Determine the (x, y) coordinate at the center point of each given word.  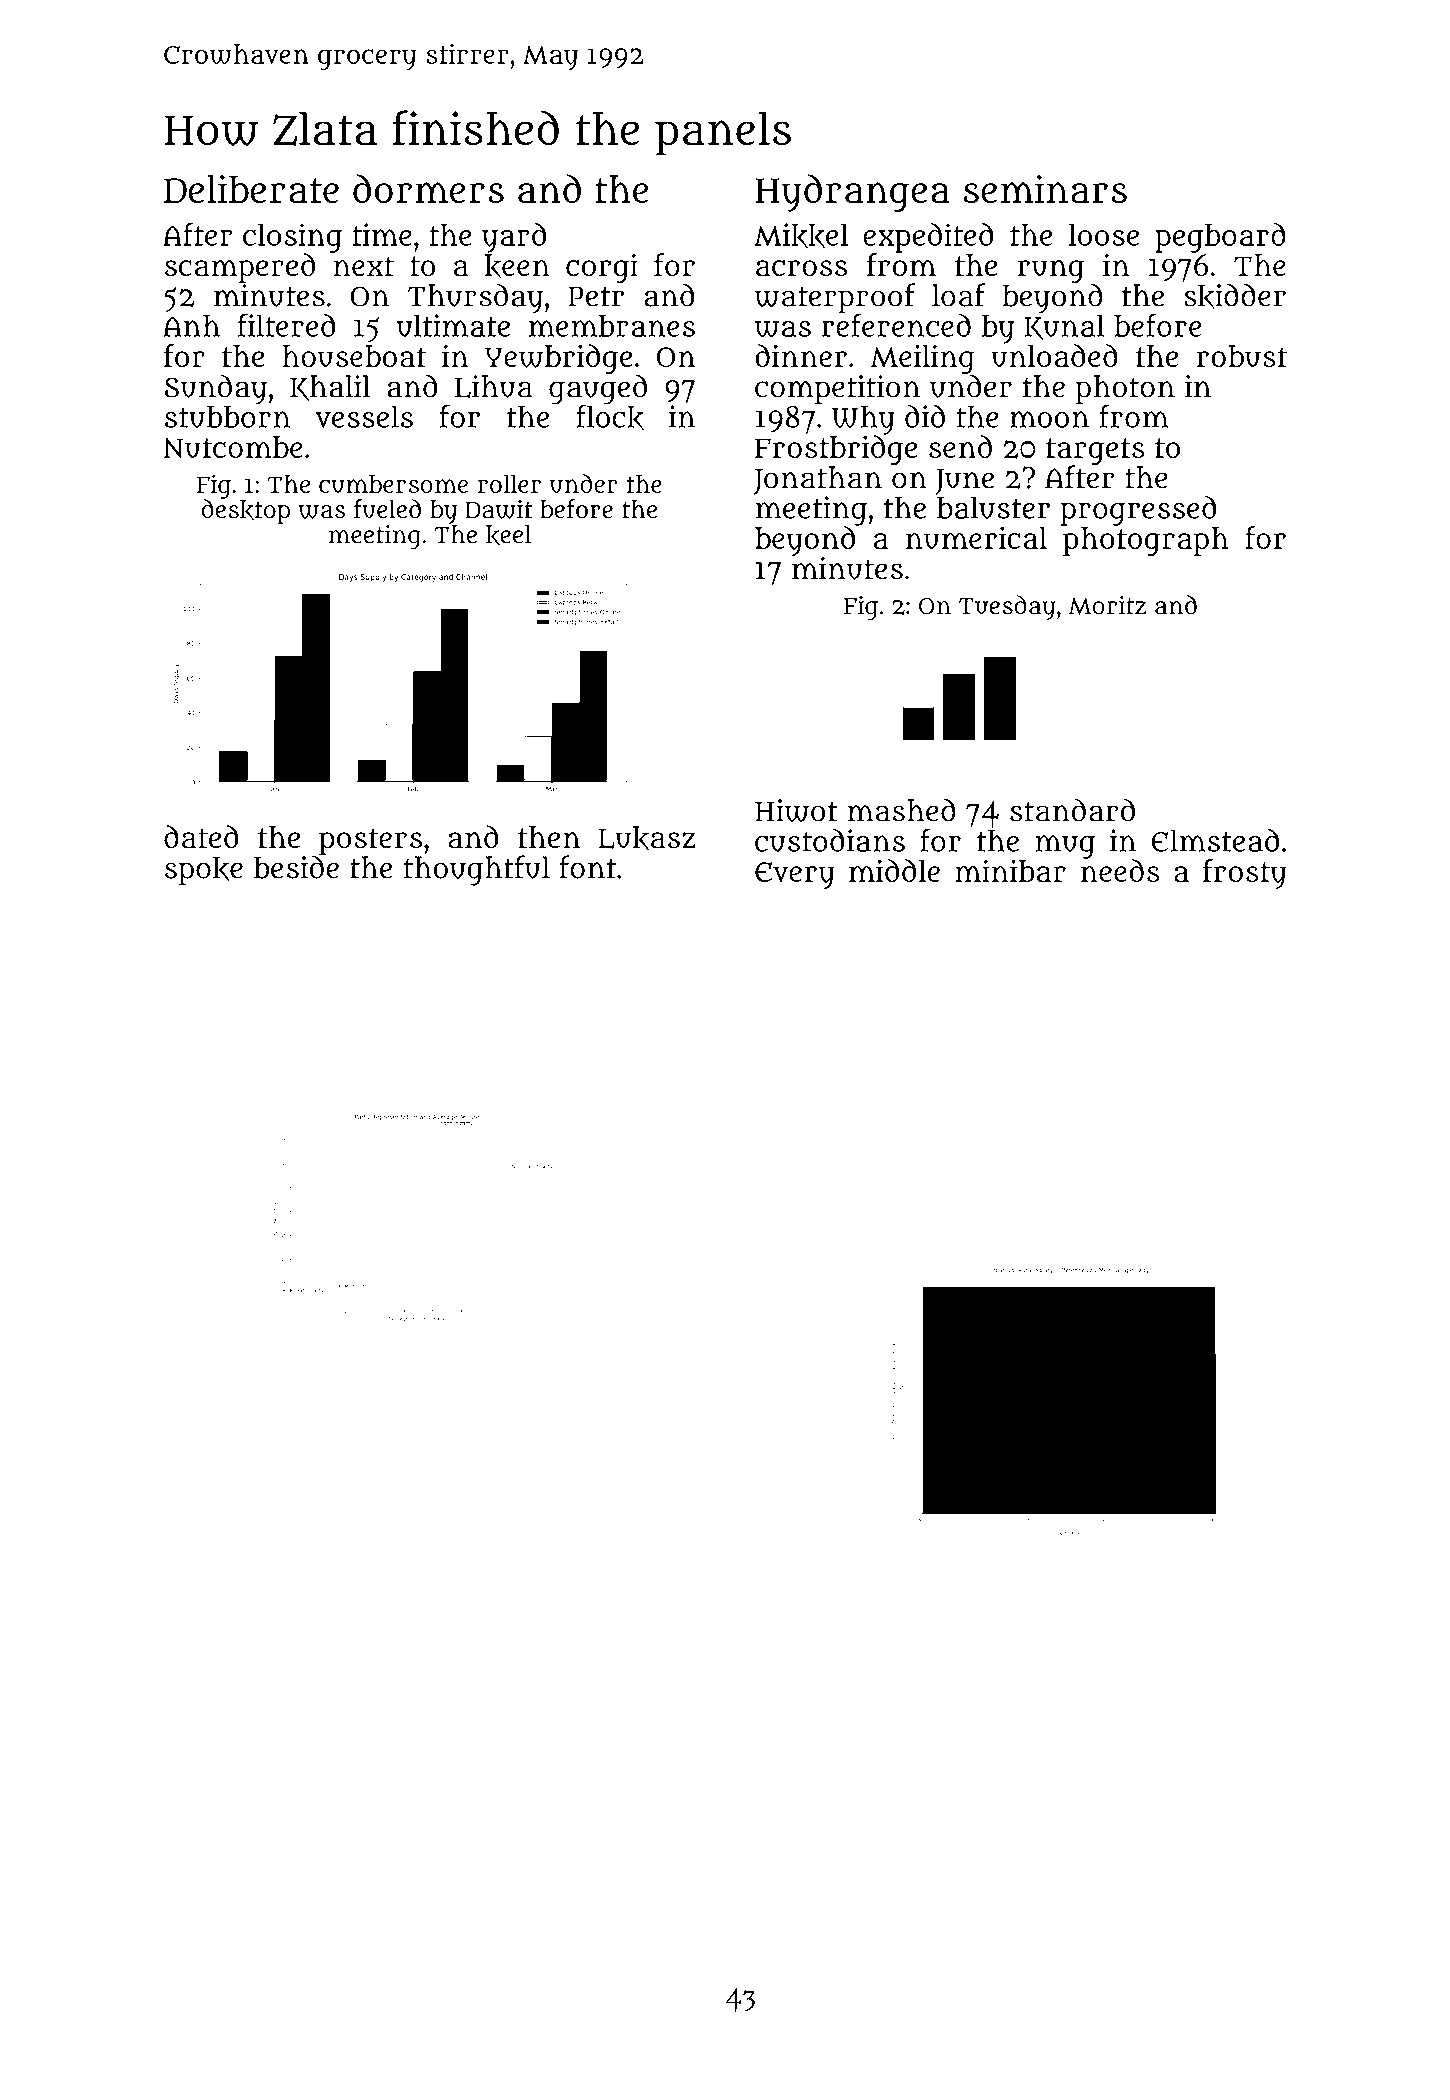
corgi (602, 268)
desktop (246, 511)
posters (370, 841)
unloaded (1054, 356)
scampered (240, 268)
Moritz (1107, 605)
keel (508, 535)
